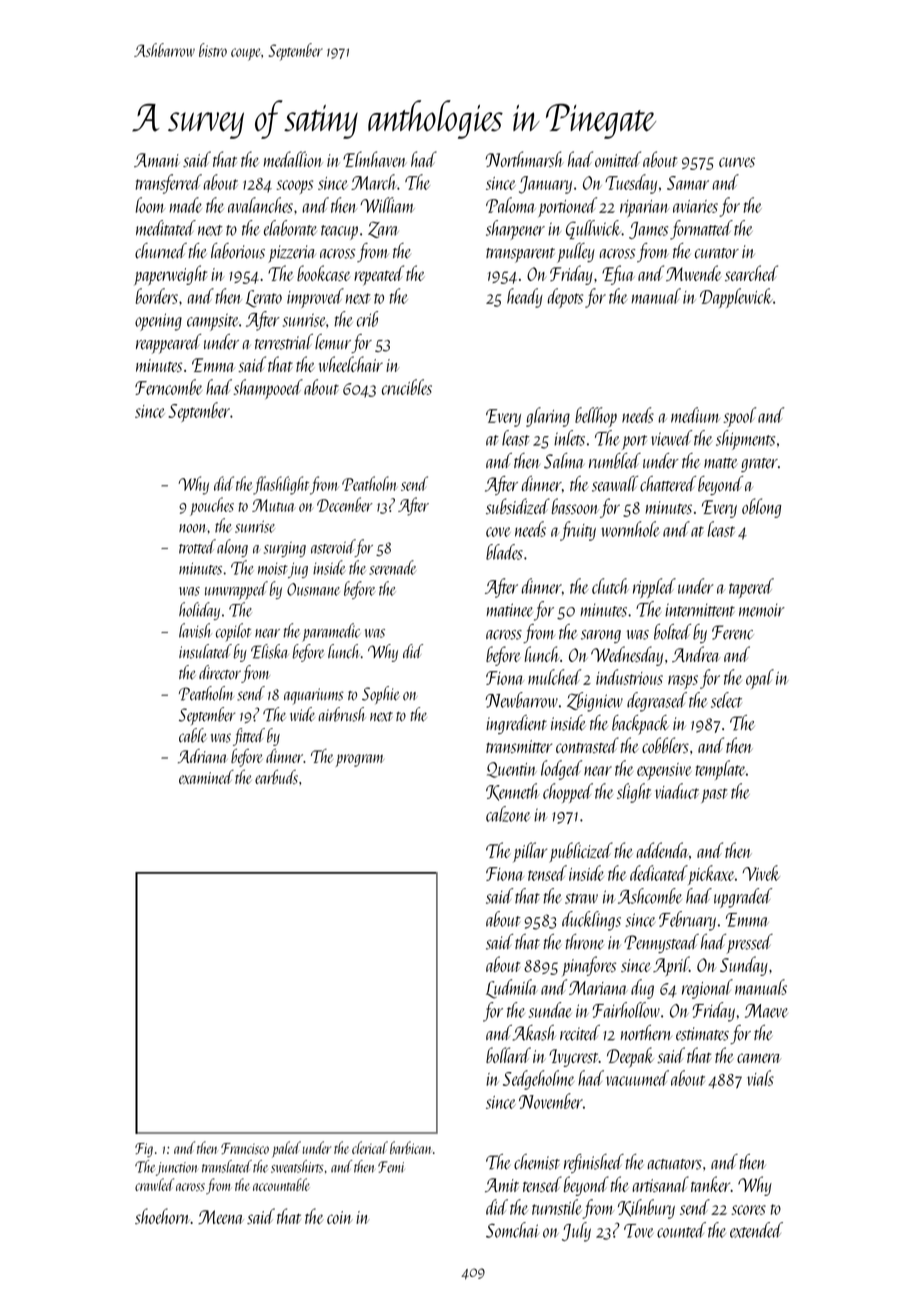 This page has height=1314, width=924. What do you see at coordinates (508, 1055) in the page?
I see `bollard` at bounding box center [508, 1055].
